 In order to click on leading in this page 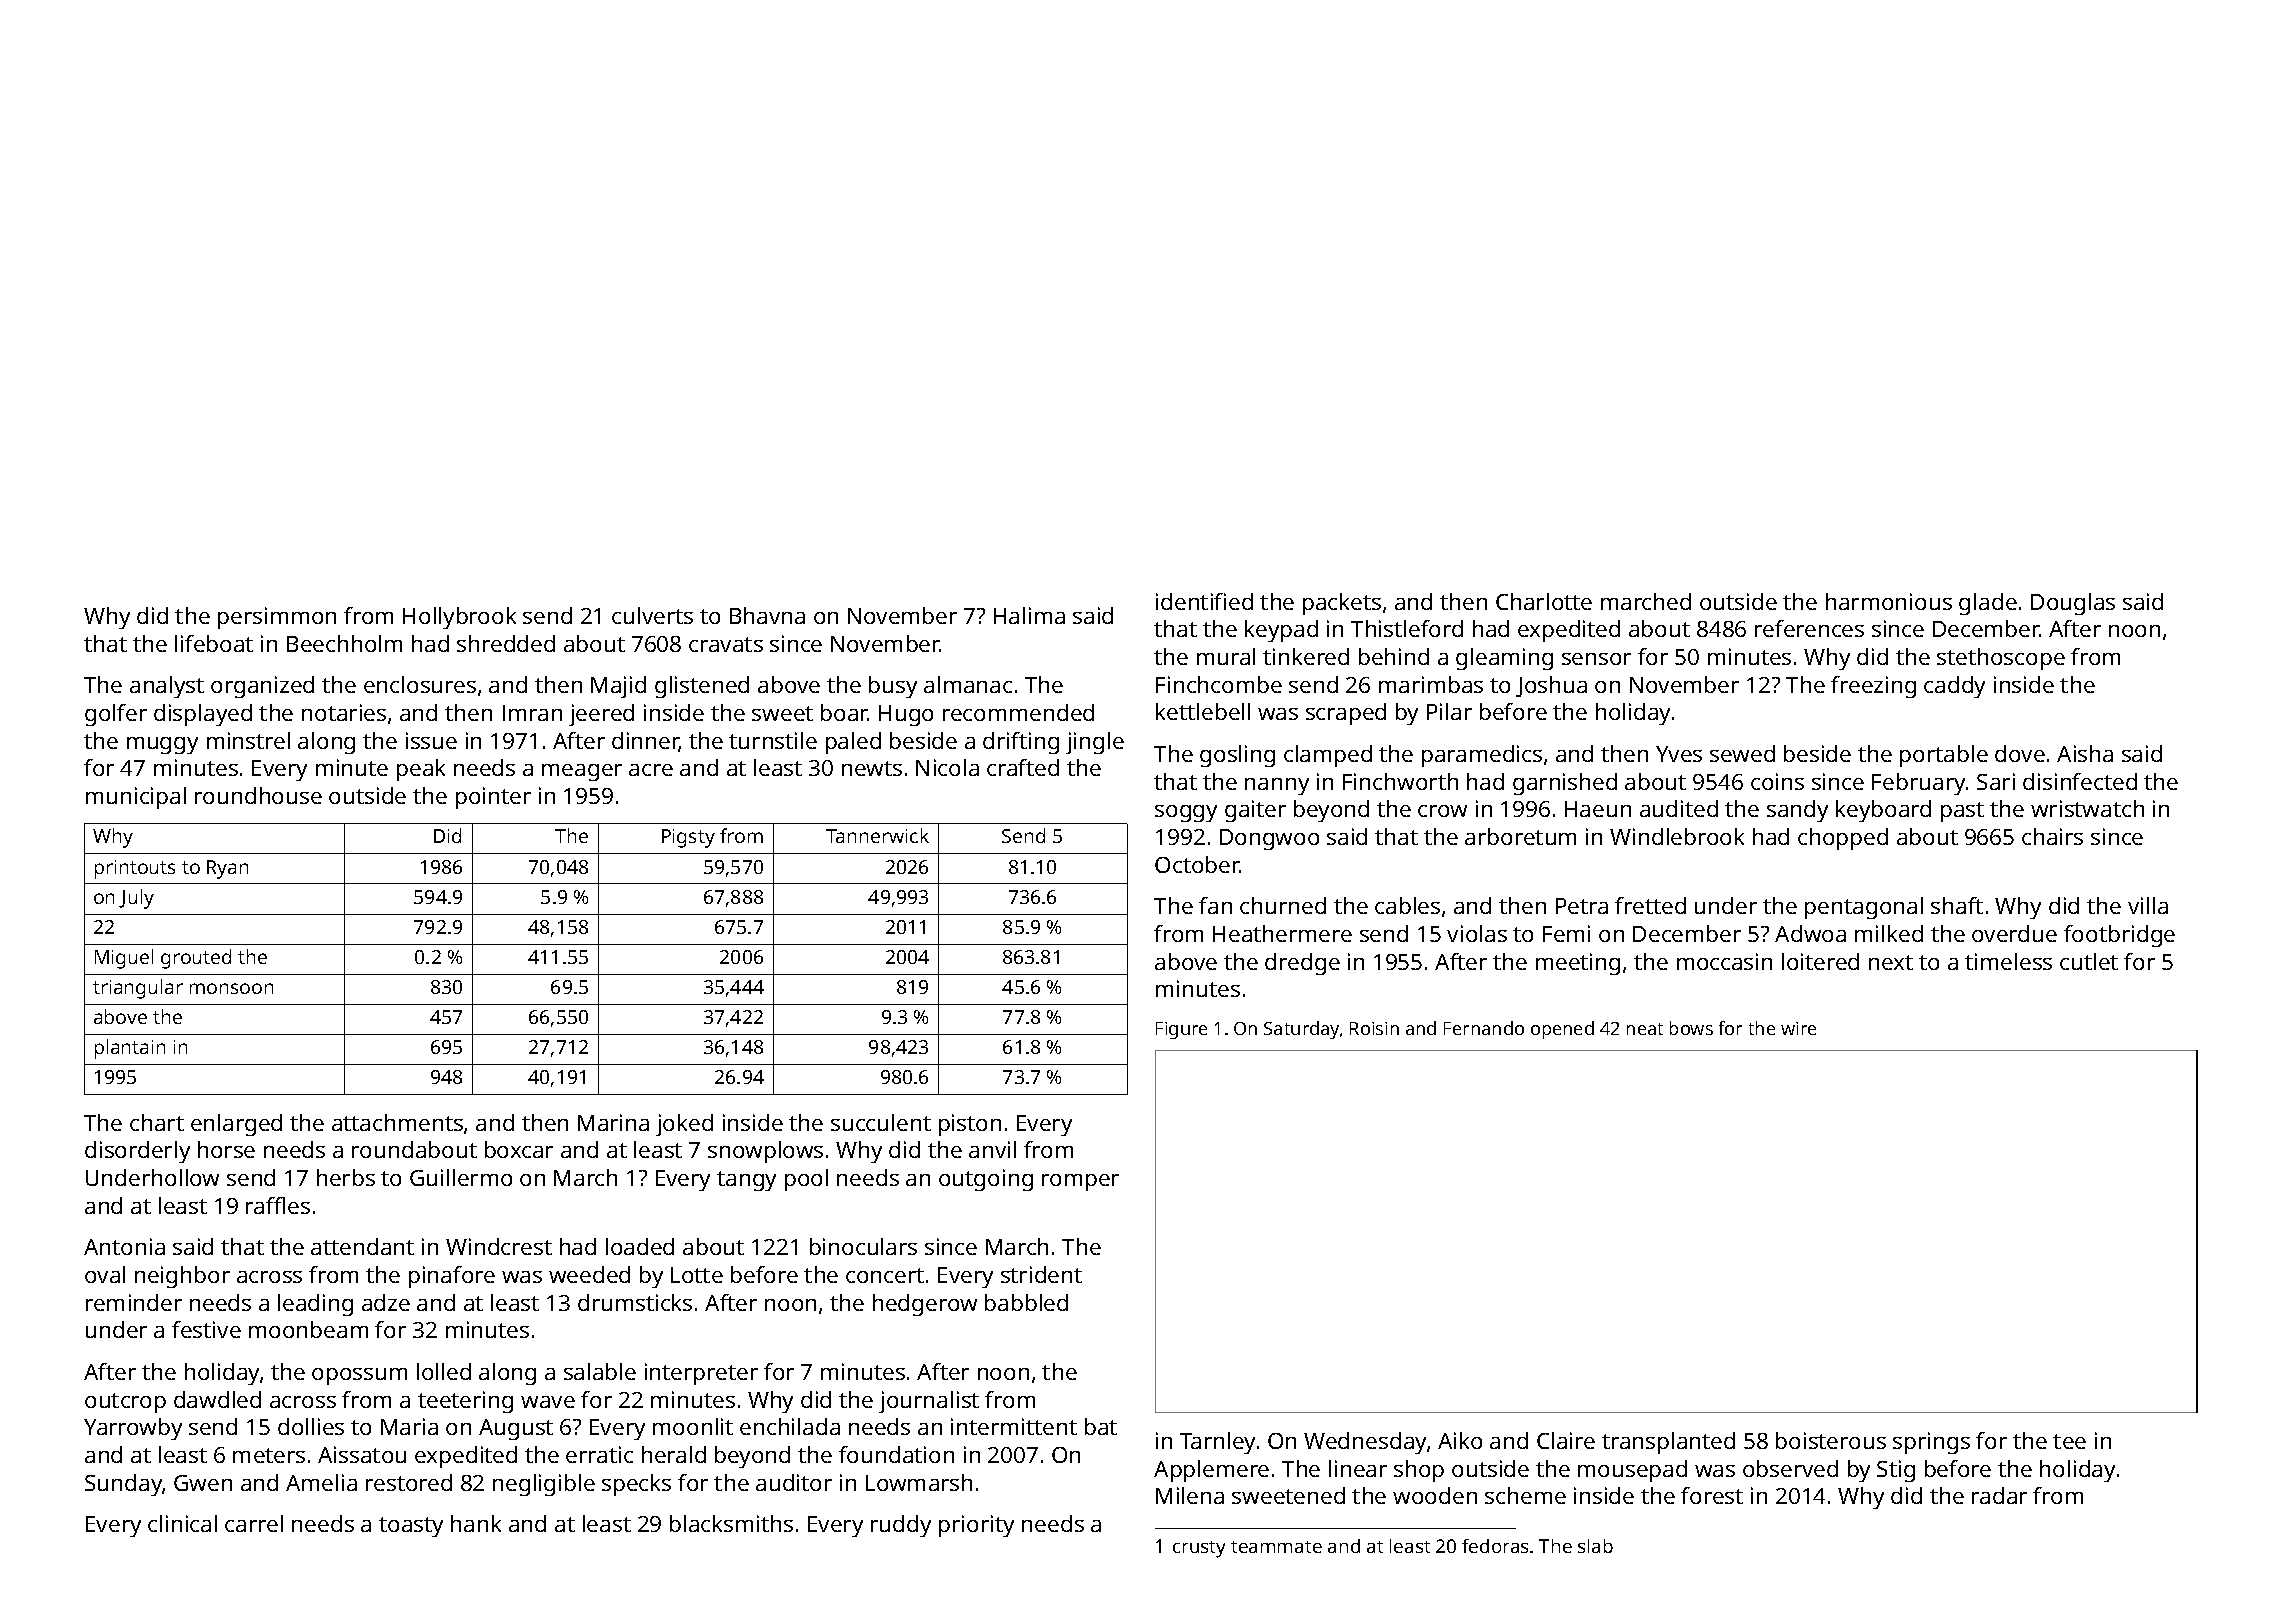, I will do `click(315, 1305)`.
